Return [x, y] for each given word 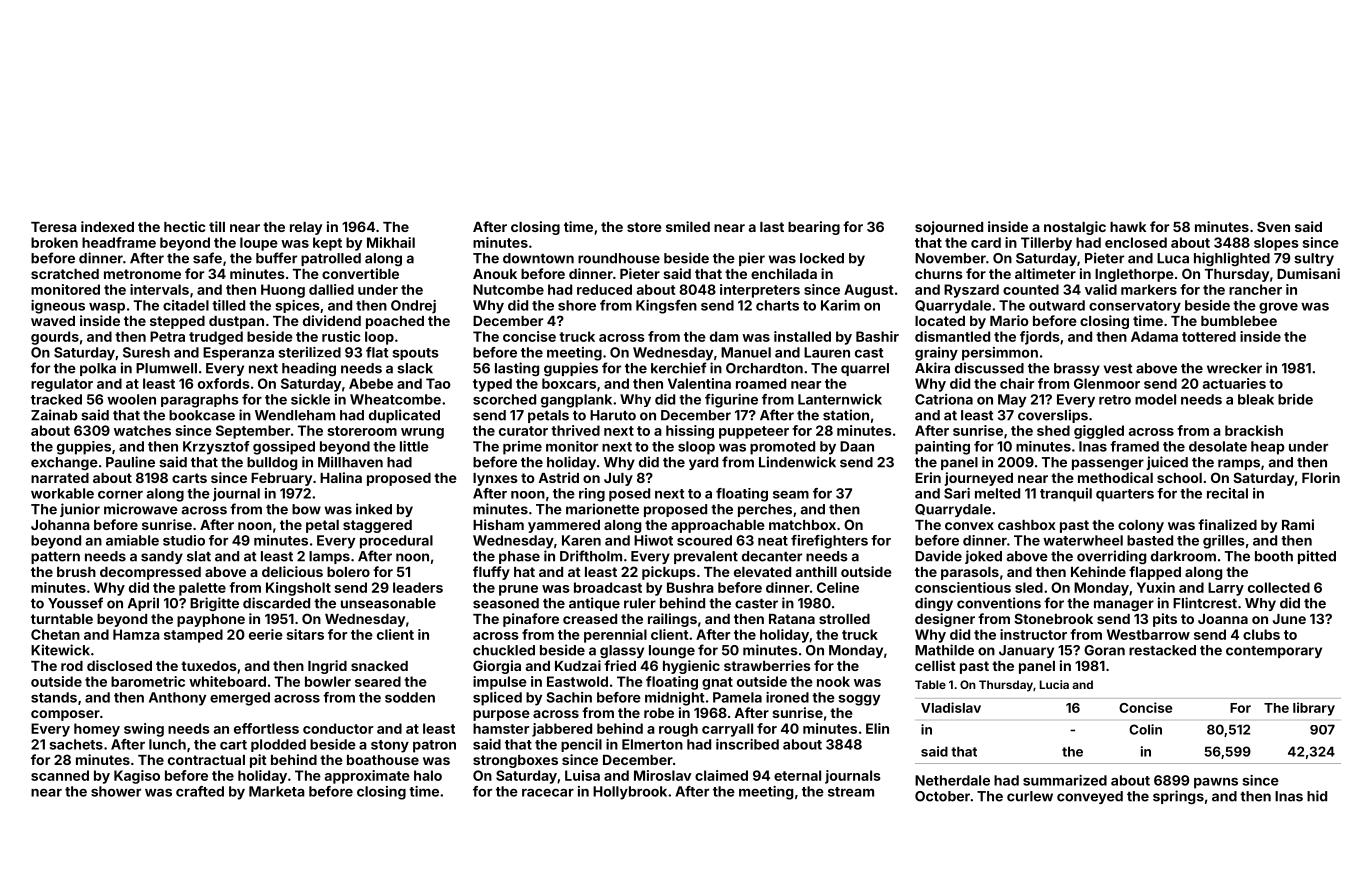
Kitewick [60, 650]
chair [1017, 383]
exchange [64, 463]
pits [1165, 620]
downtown [538, 258]
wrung [422, 433]
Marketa [277, 791]
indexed [107, 226]
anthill [816, 571]
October [942, 796]
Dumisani [1308, 273]
